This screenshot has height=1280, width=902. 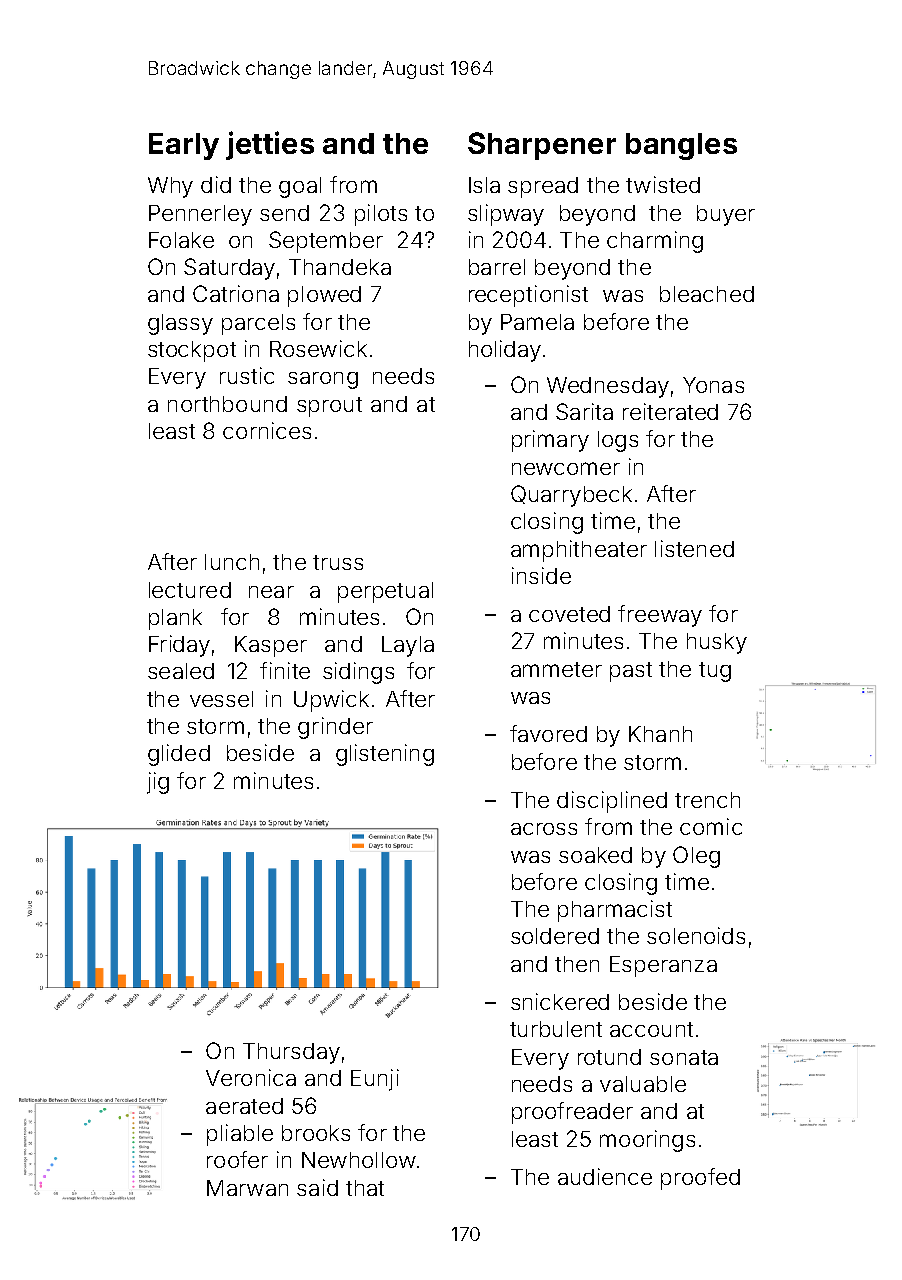 I want to click on sarong, so click(x=323, y=380).
